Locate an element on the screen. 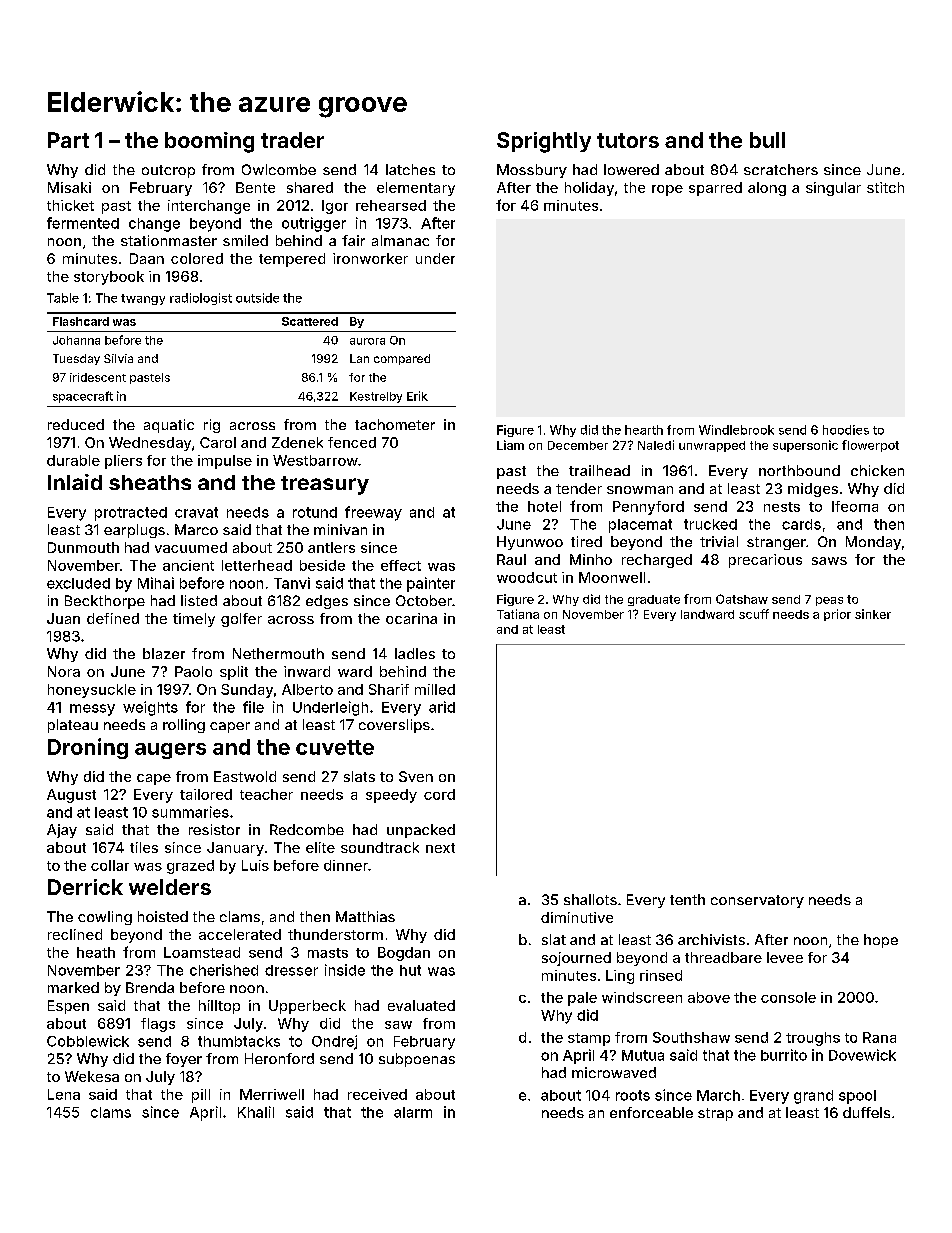  rehearsed is located at coordinates (391, 205).
